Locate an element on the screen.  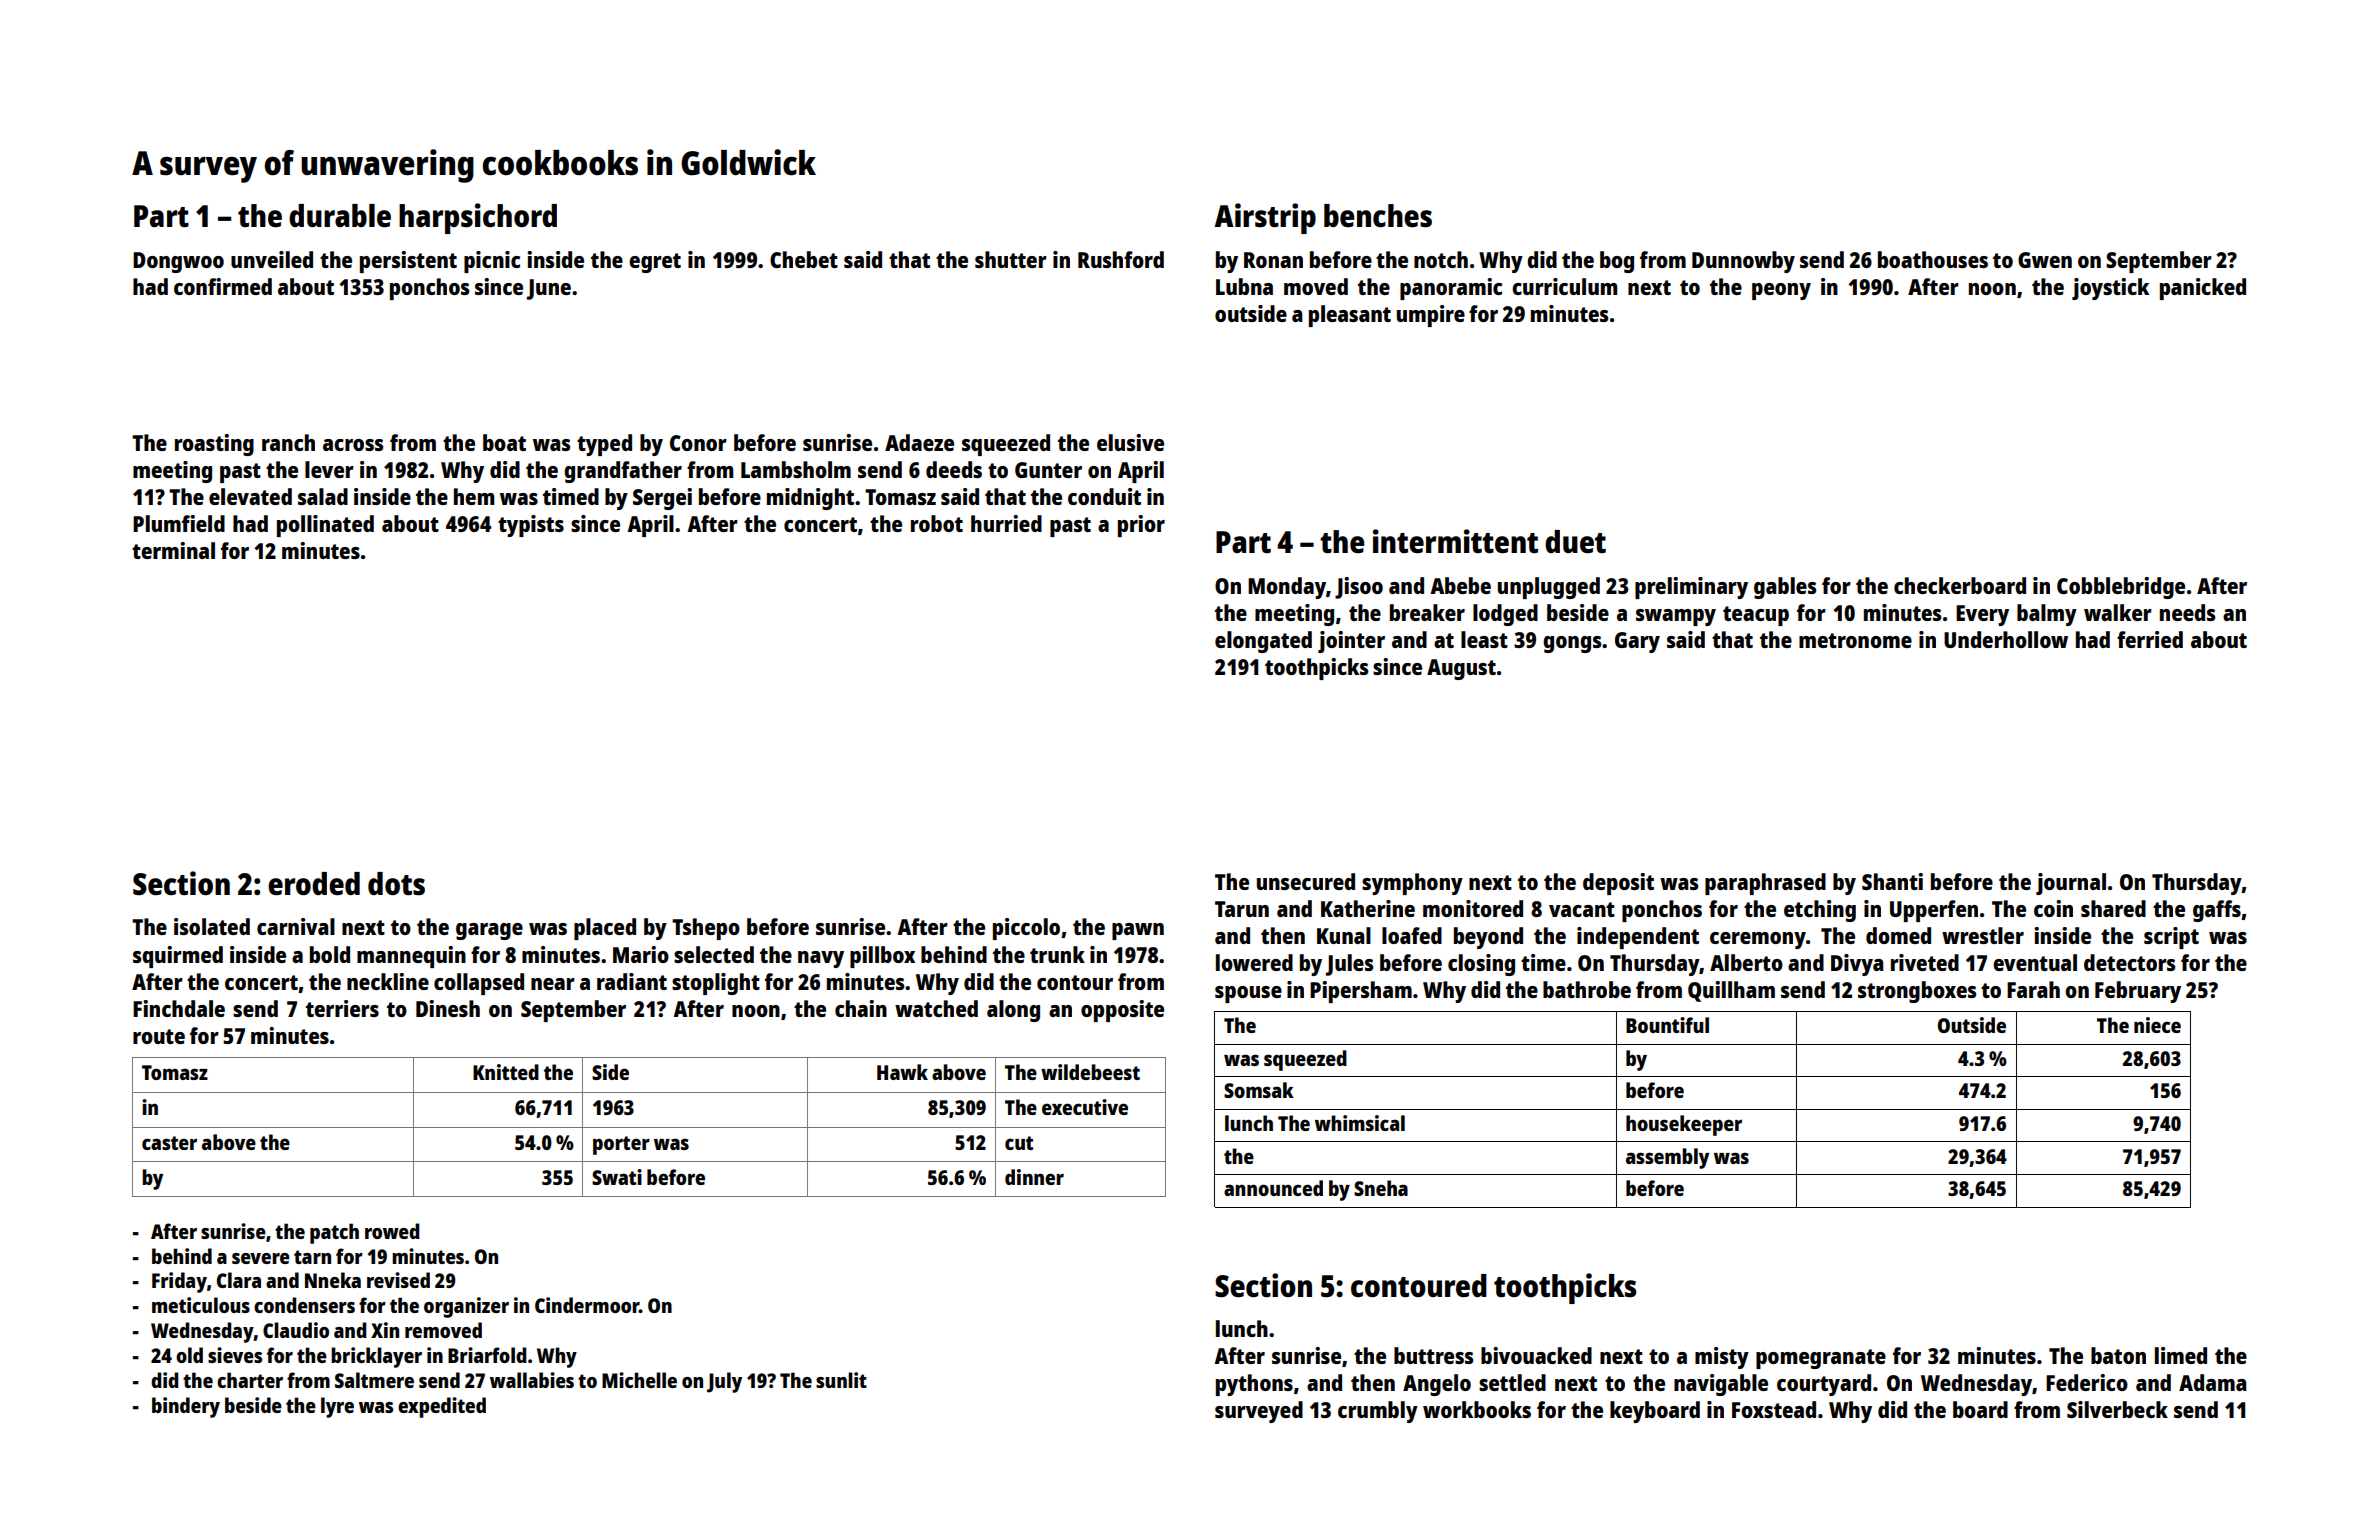
piccolo is located at coordinates (1026, 929).
